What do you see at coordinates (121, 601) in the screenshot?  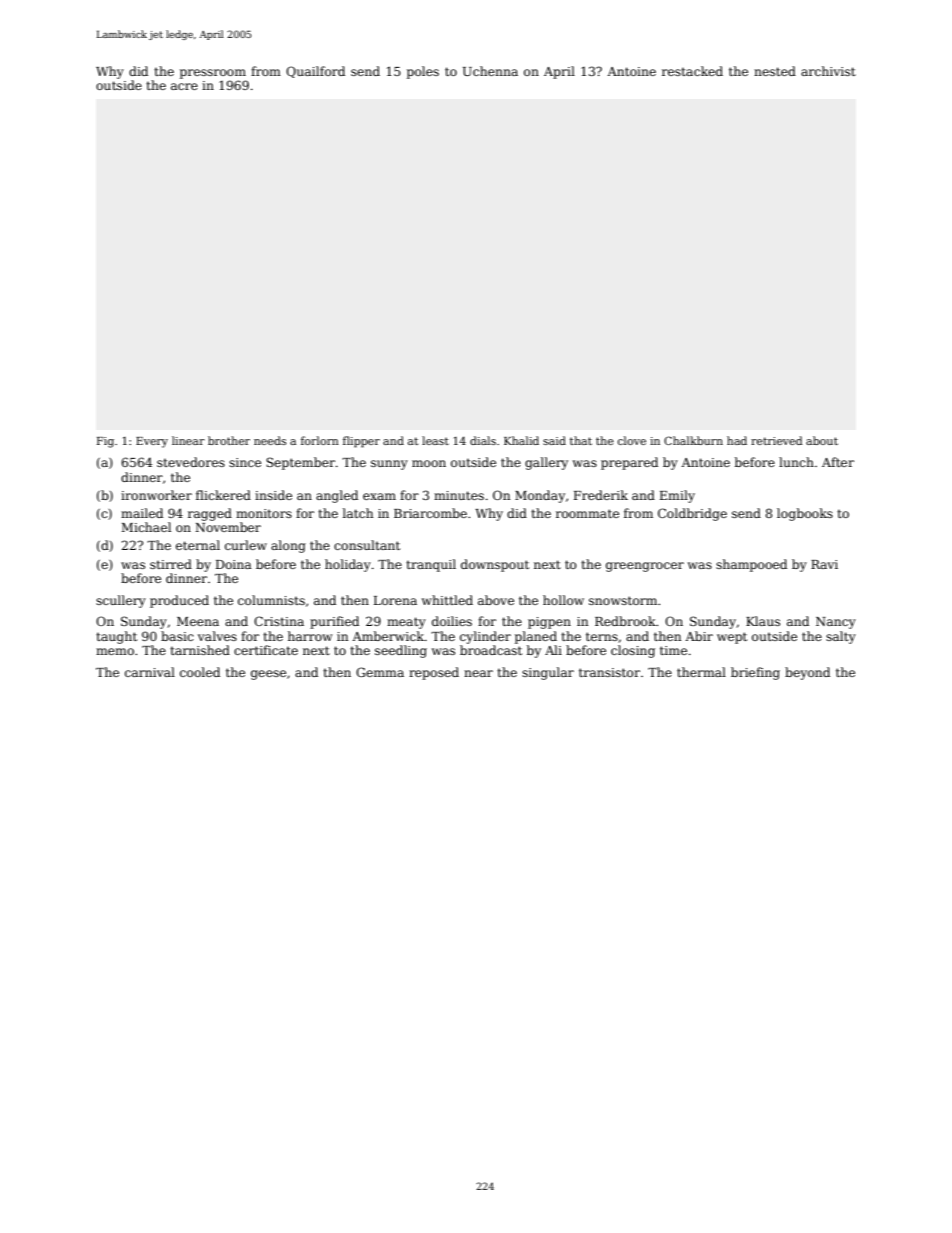 I see `scullery` at bounding box center [121, 601].
